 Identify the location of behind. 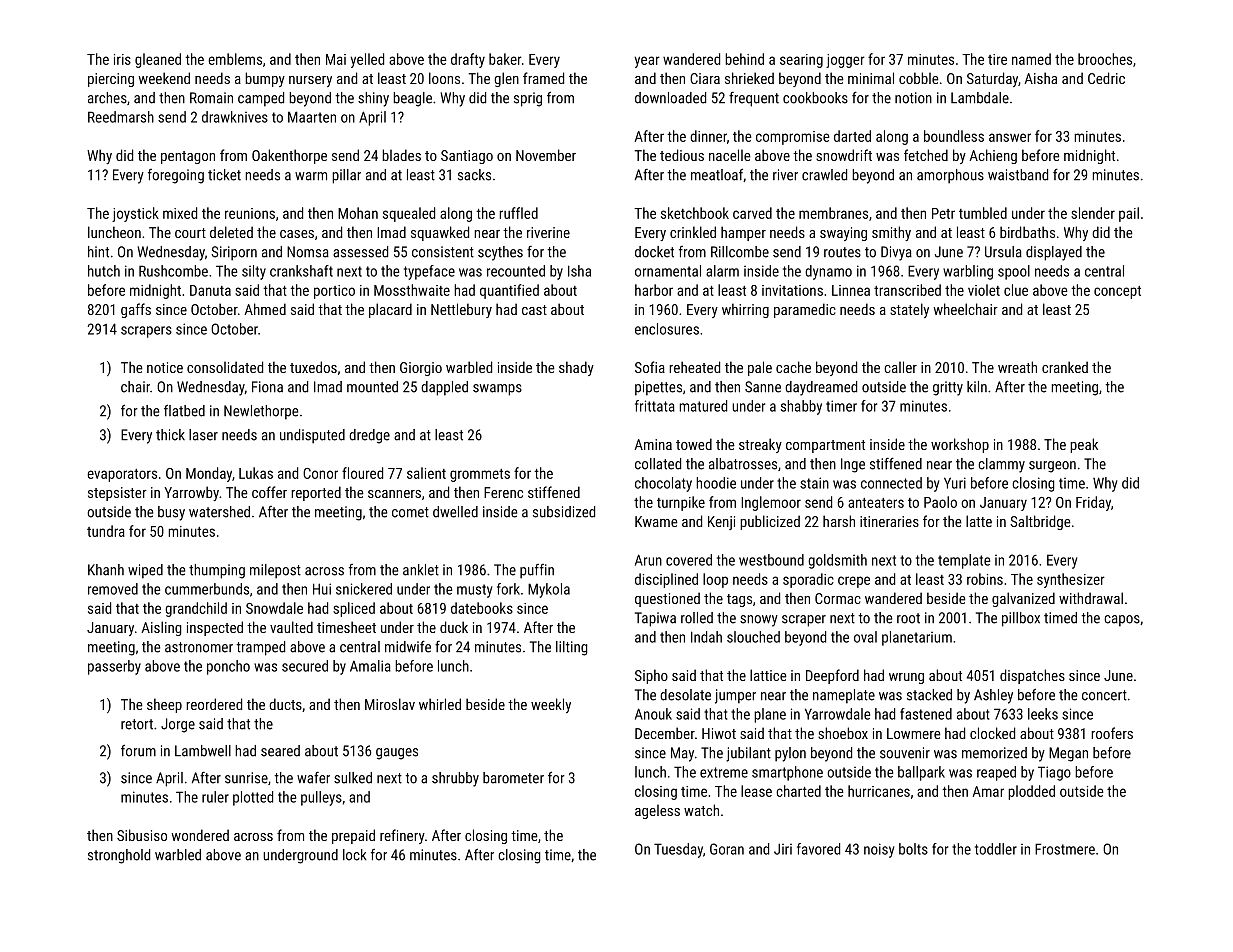
(744, 59).
